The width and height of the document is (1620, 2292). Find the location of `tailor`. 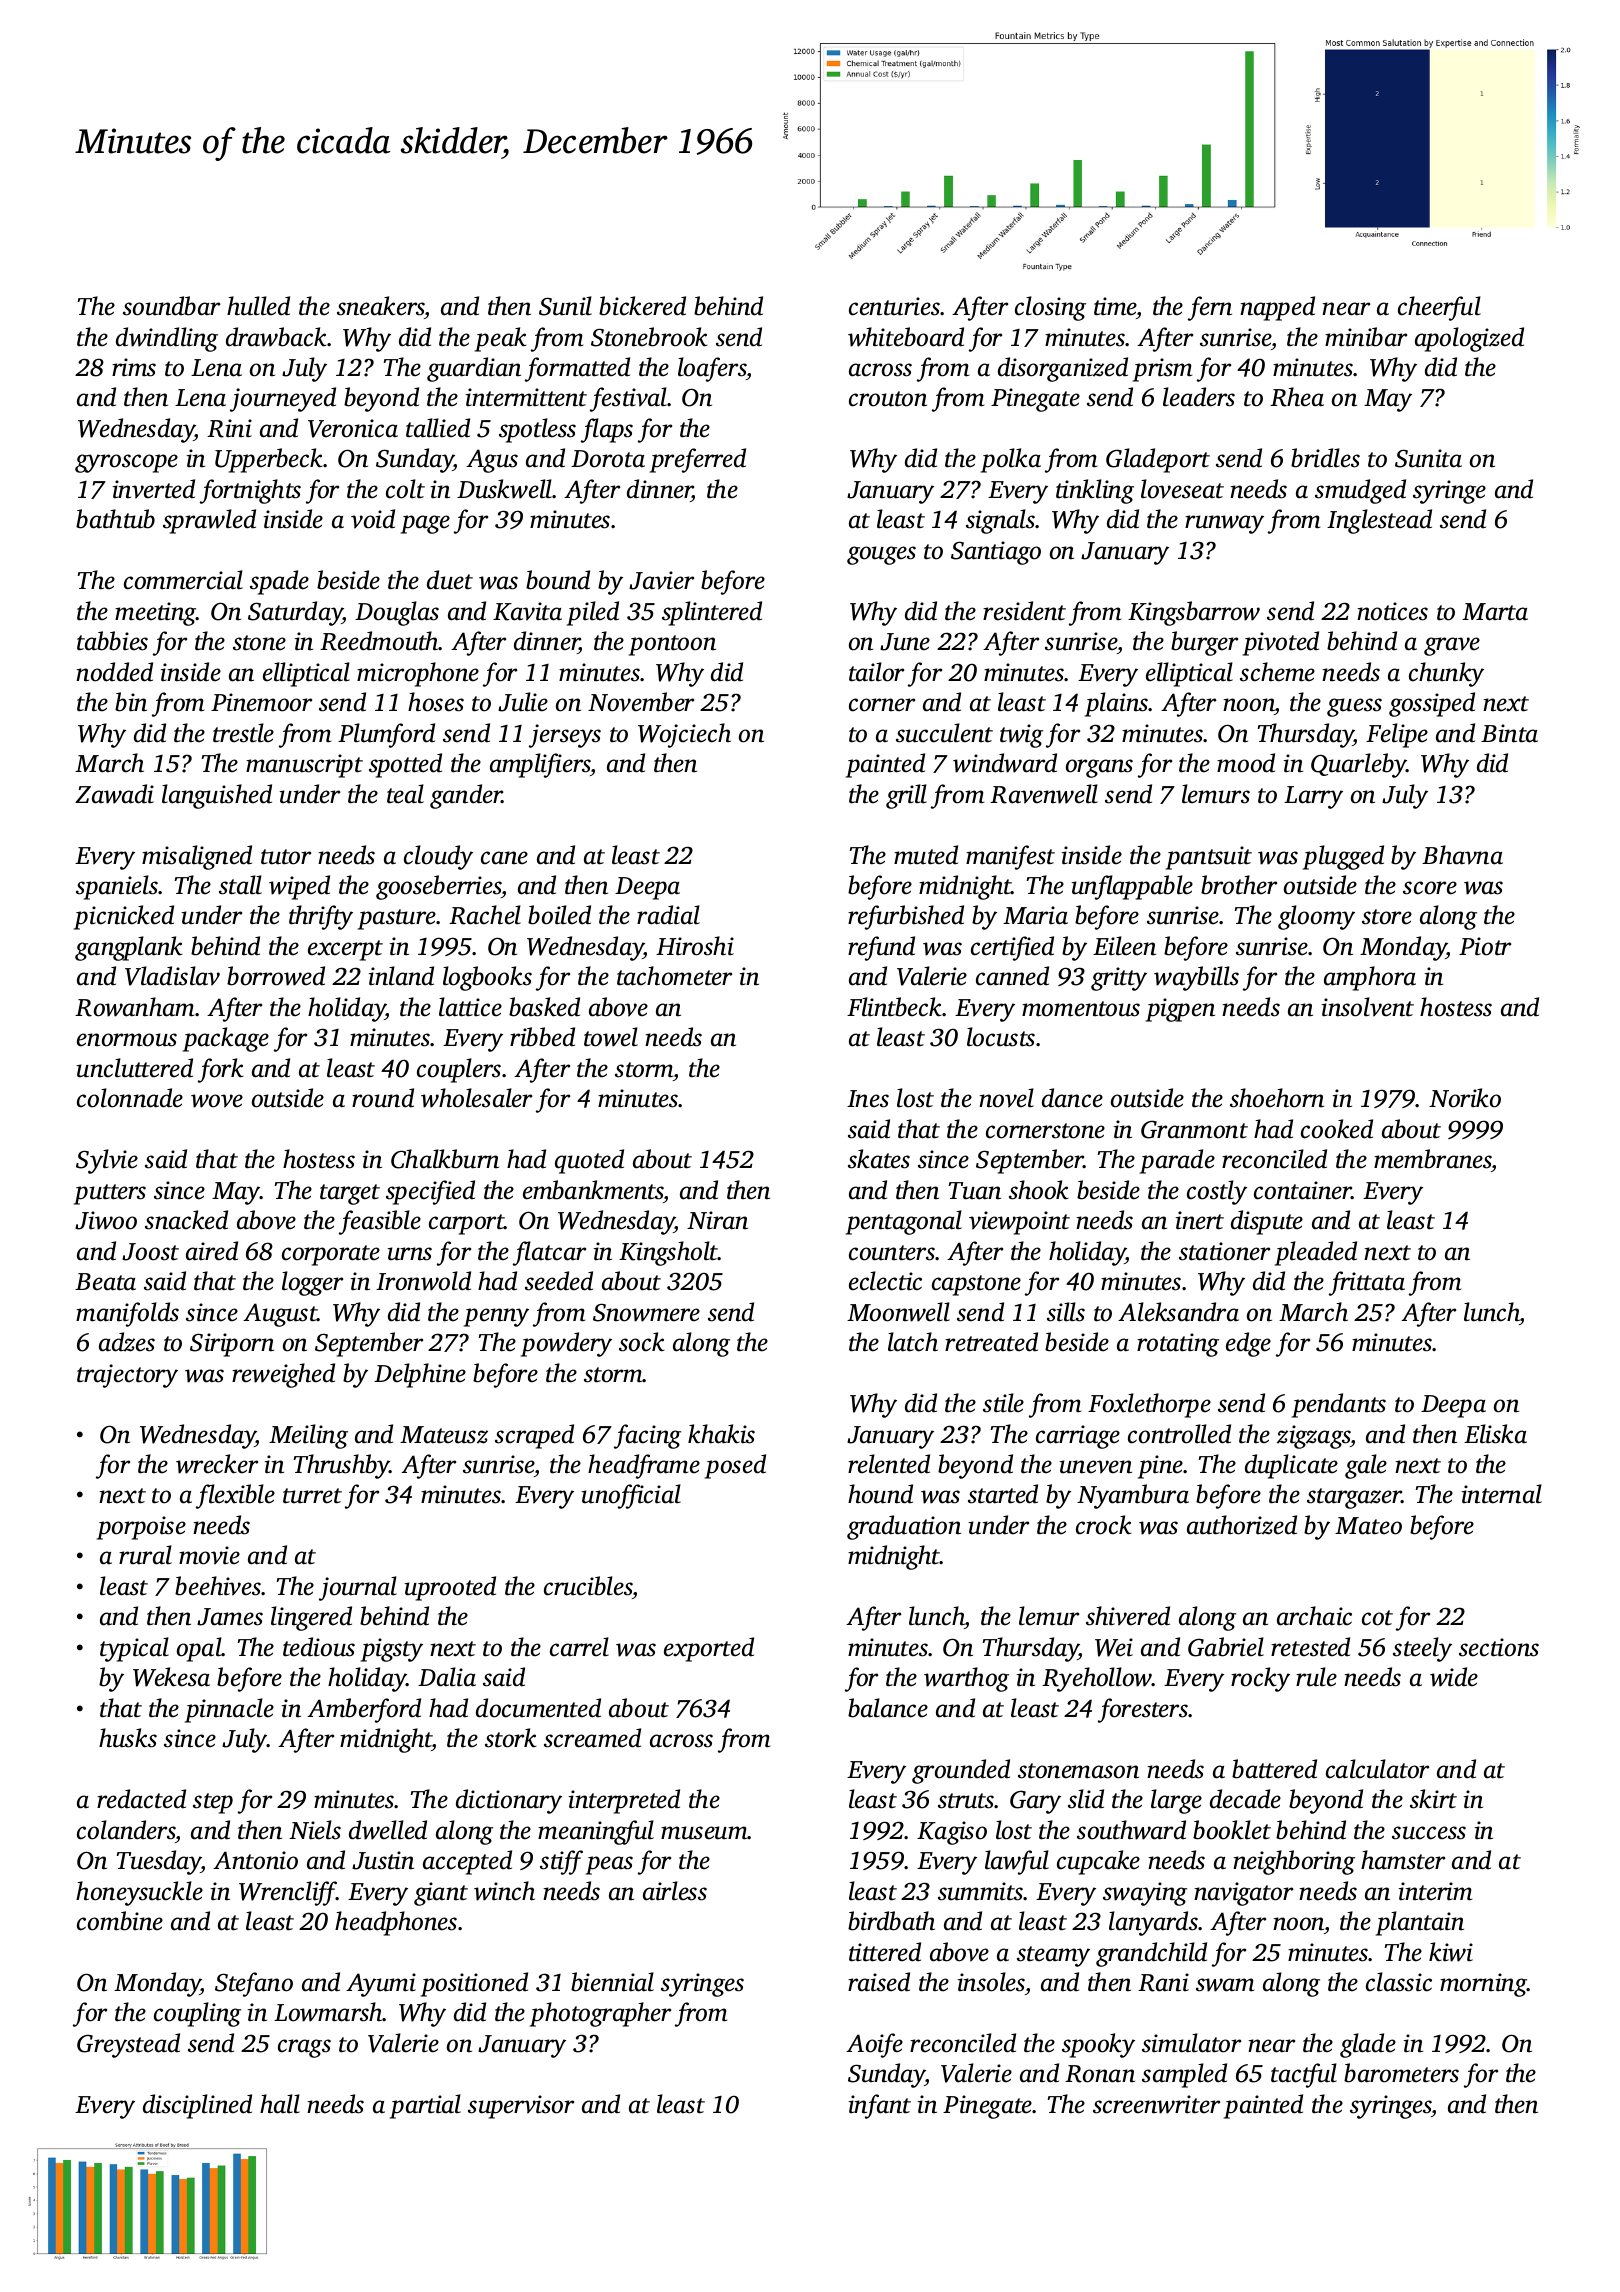

tailor is located at coordinates (876, 672).
